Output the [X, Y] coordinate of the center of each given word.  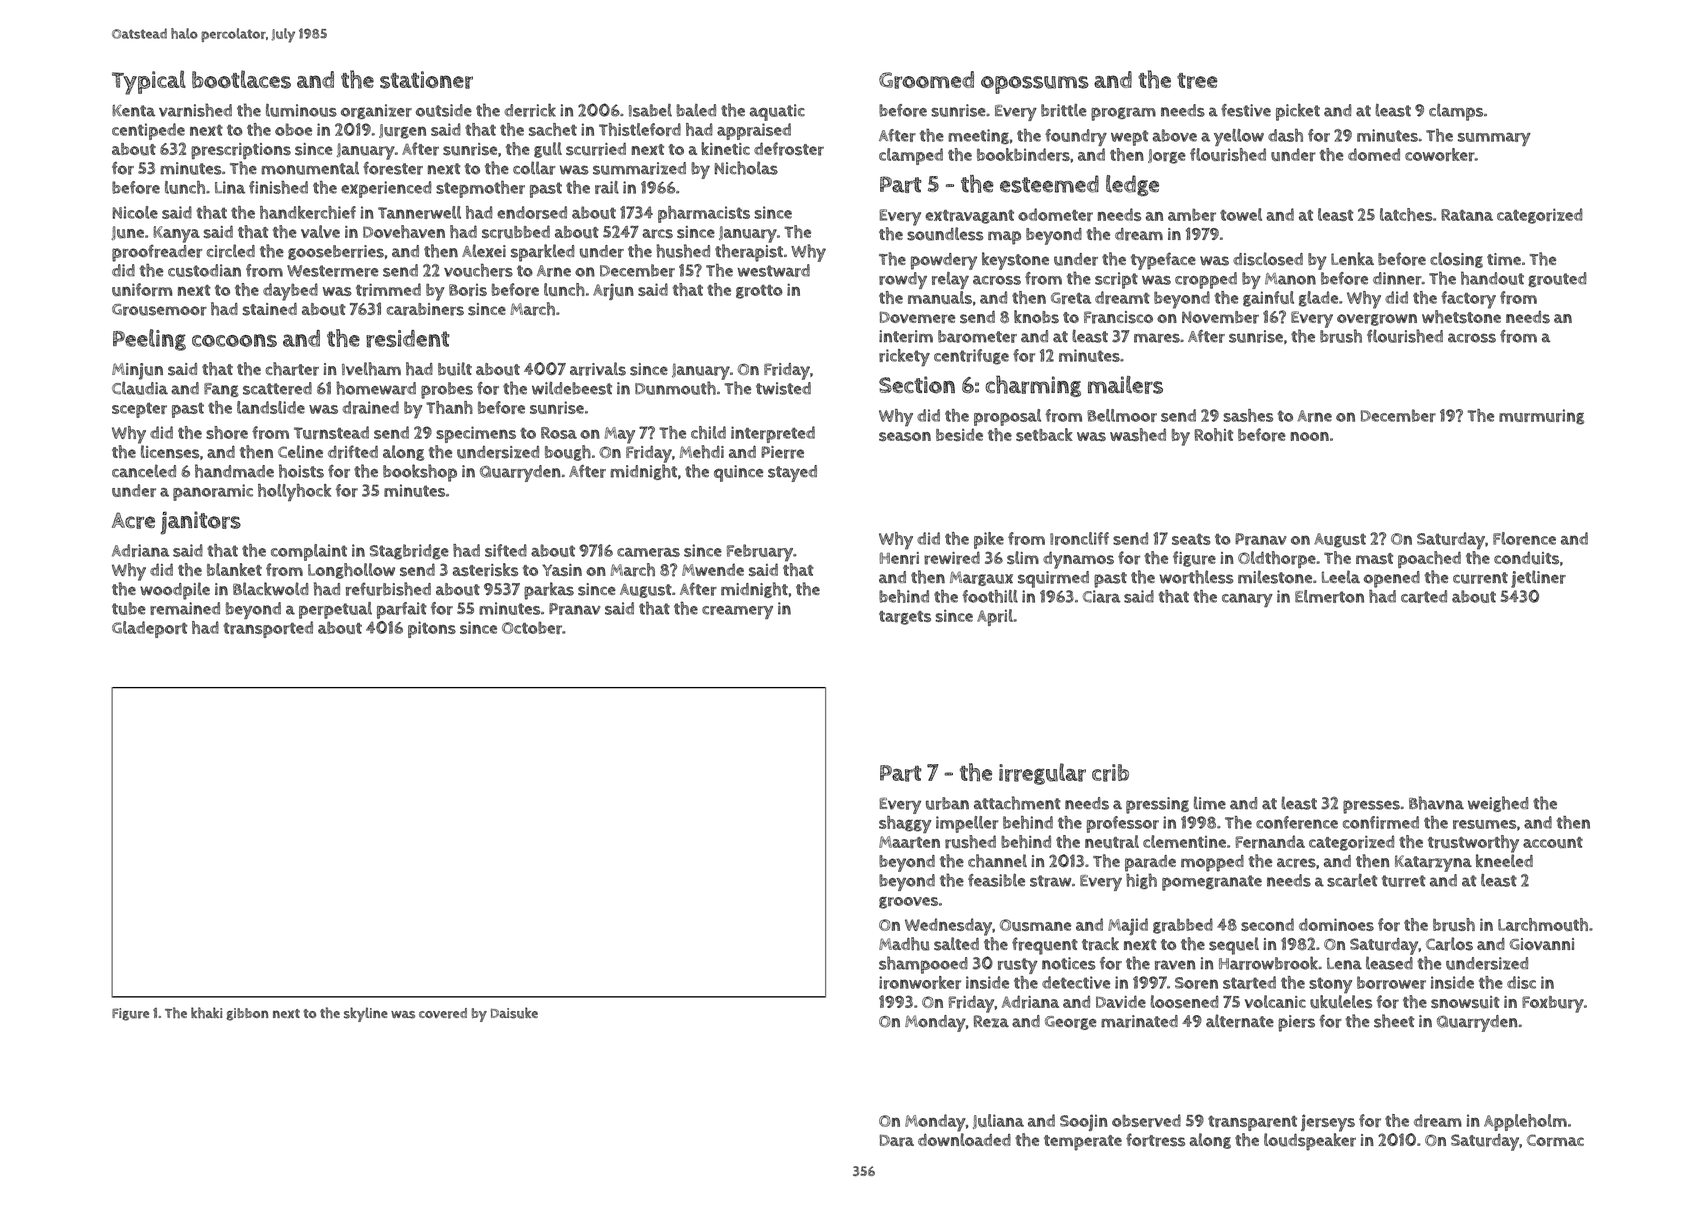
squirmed [1053, 579]
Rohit [1214, 434]
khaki [206, 1013]
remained [185, 608]
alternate [1240, 1021]
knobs [1036, 317]
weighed [1498, 804]
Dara [897, 1140]
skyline [366, 1014]
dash [1285, 135]
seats [1191, 539]
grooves [908, 903]
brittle [1064, 110]
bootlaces [241, 79]
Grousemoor [159, 310]
